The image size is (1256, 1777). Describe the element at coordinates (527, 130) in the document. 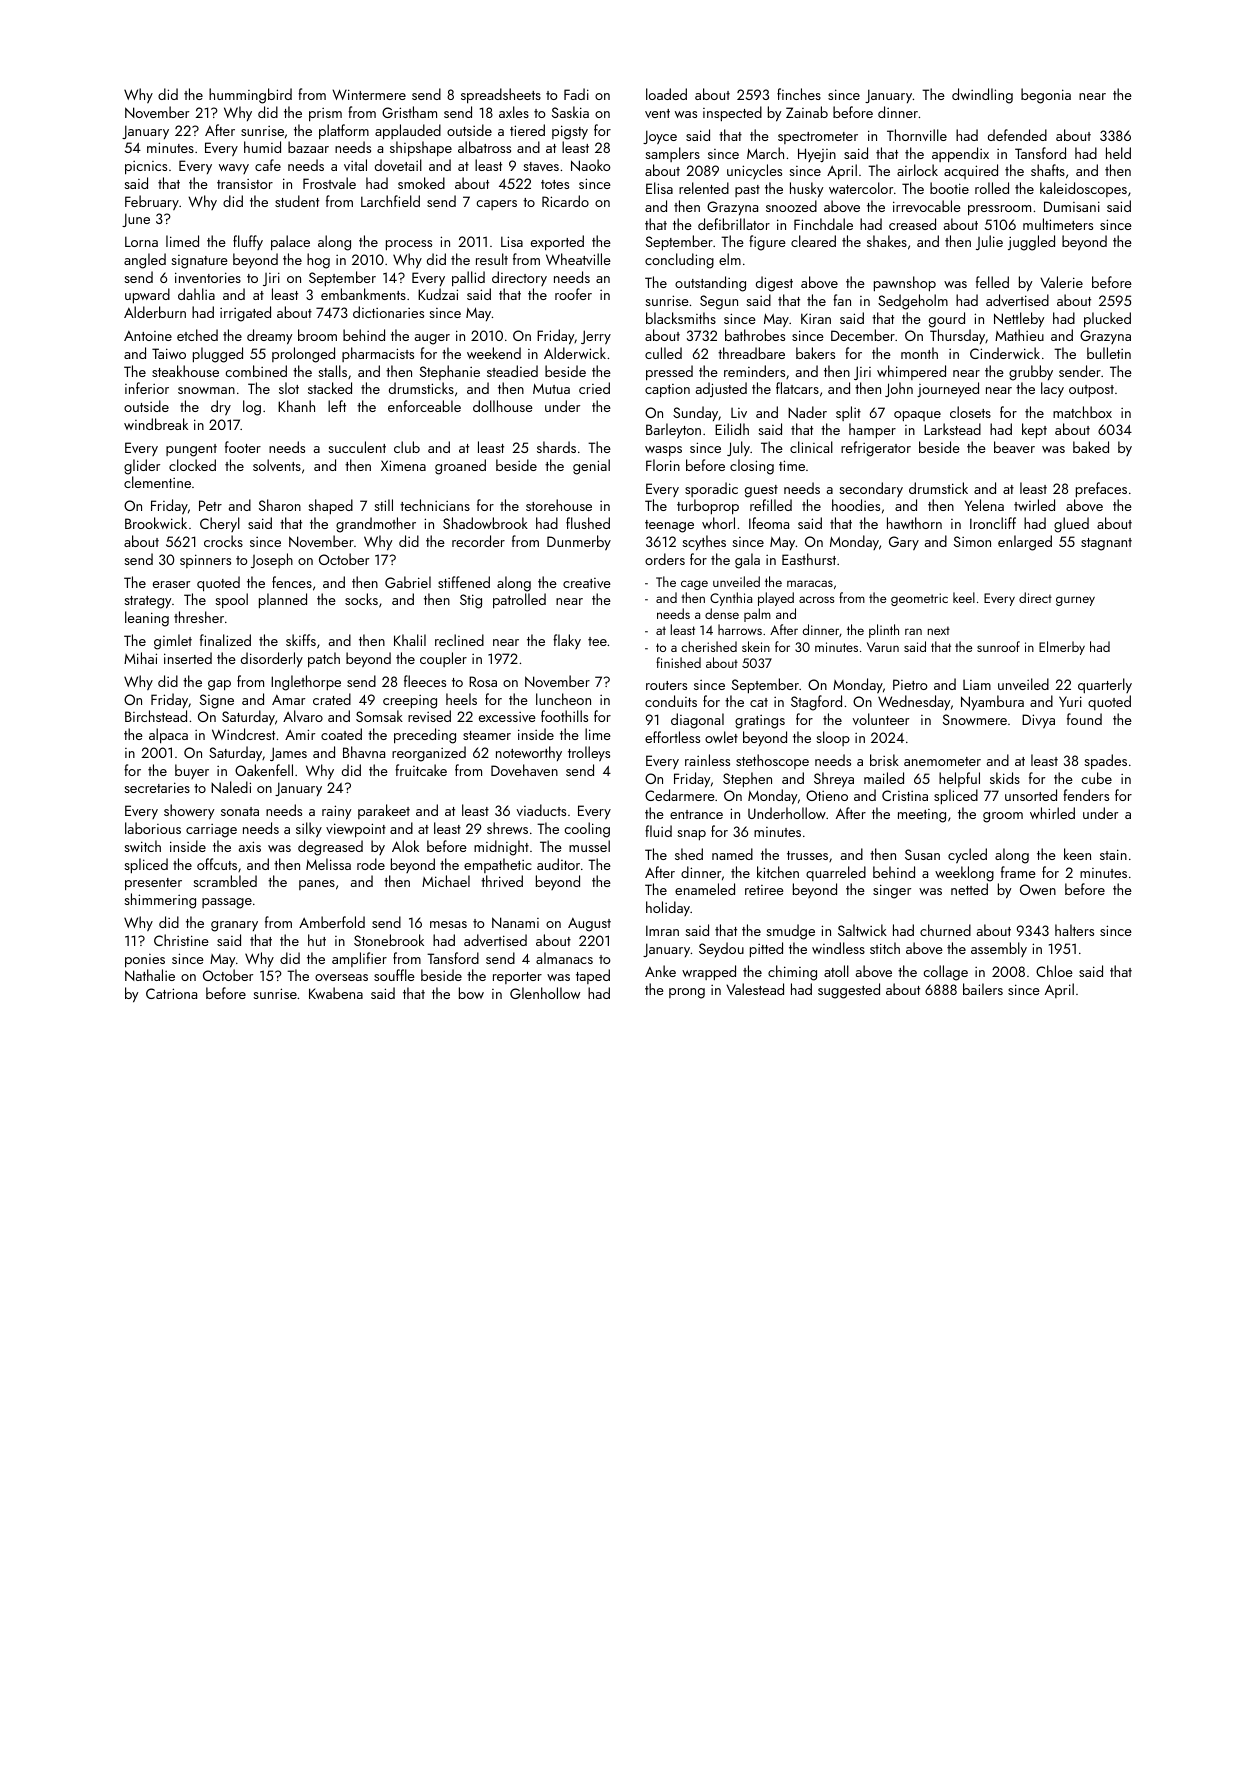

I see `tiered` at that location.
